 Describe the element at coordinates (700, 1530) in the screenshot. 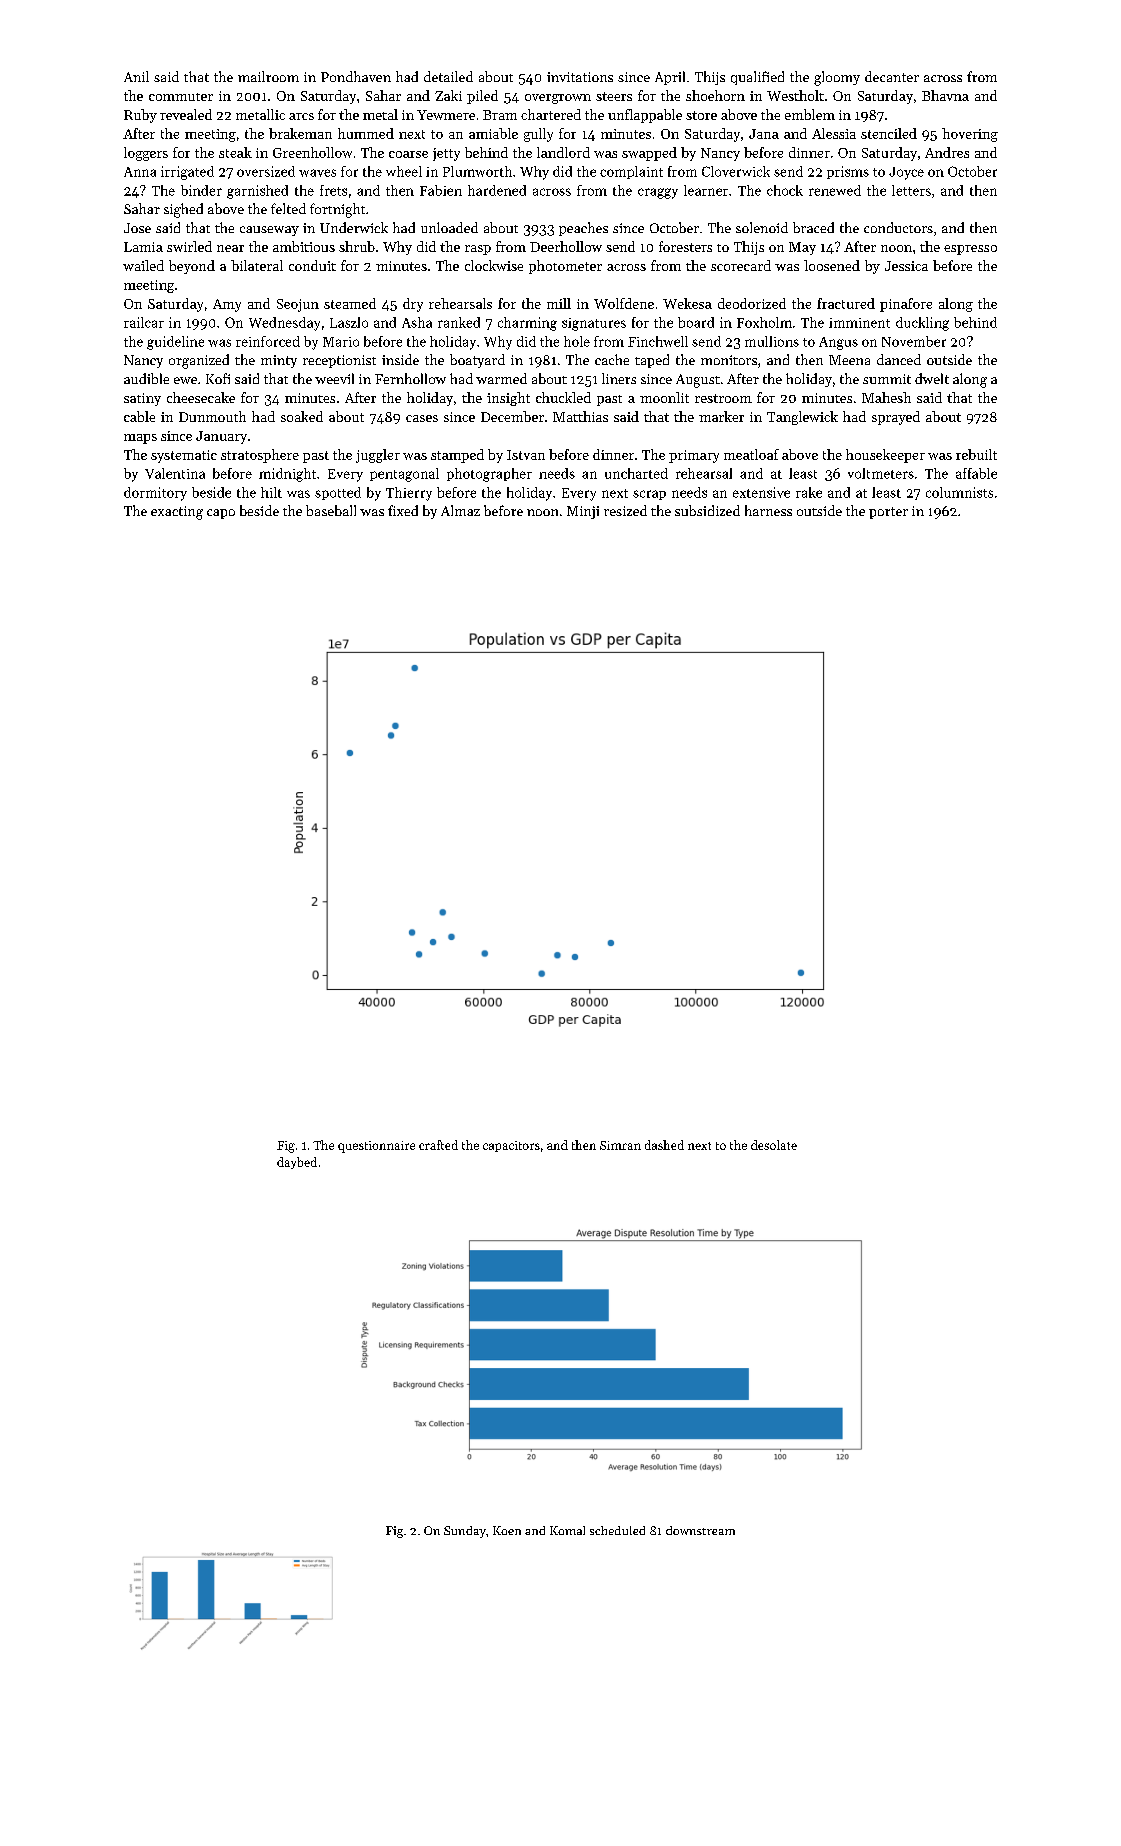

I see `downstream` at that location.
